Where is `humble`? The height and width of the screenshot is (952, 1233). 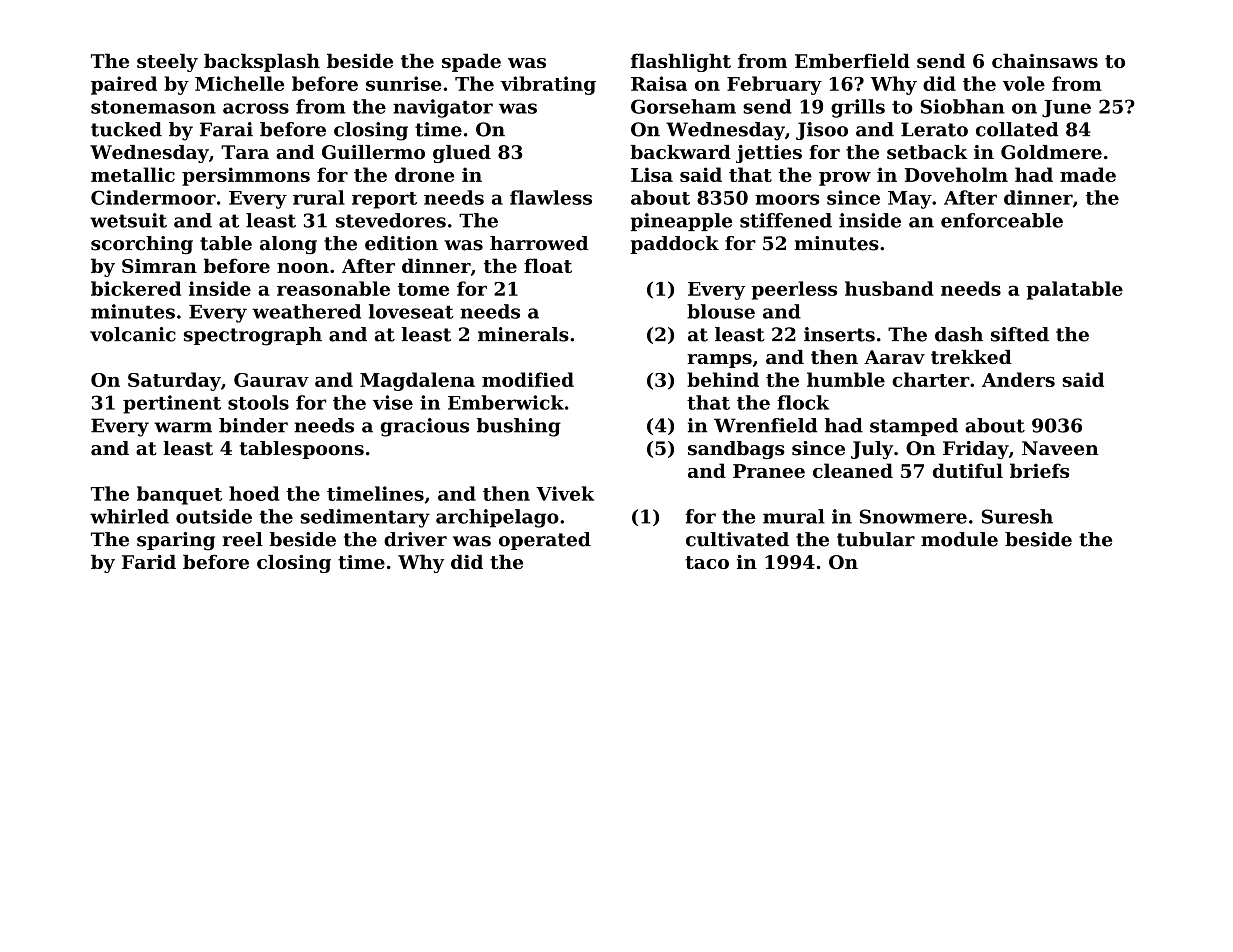 humble is located at coordinates (846, 379).
